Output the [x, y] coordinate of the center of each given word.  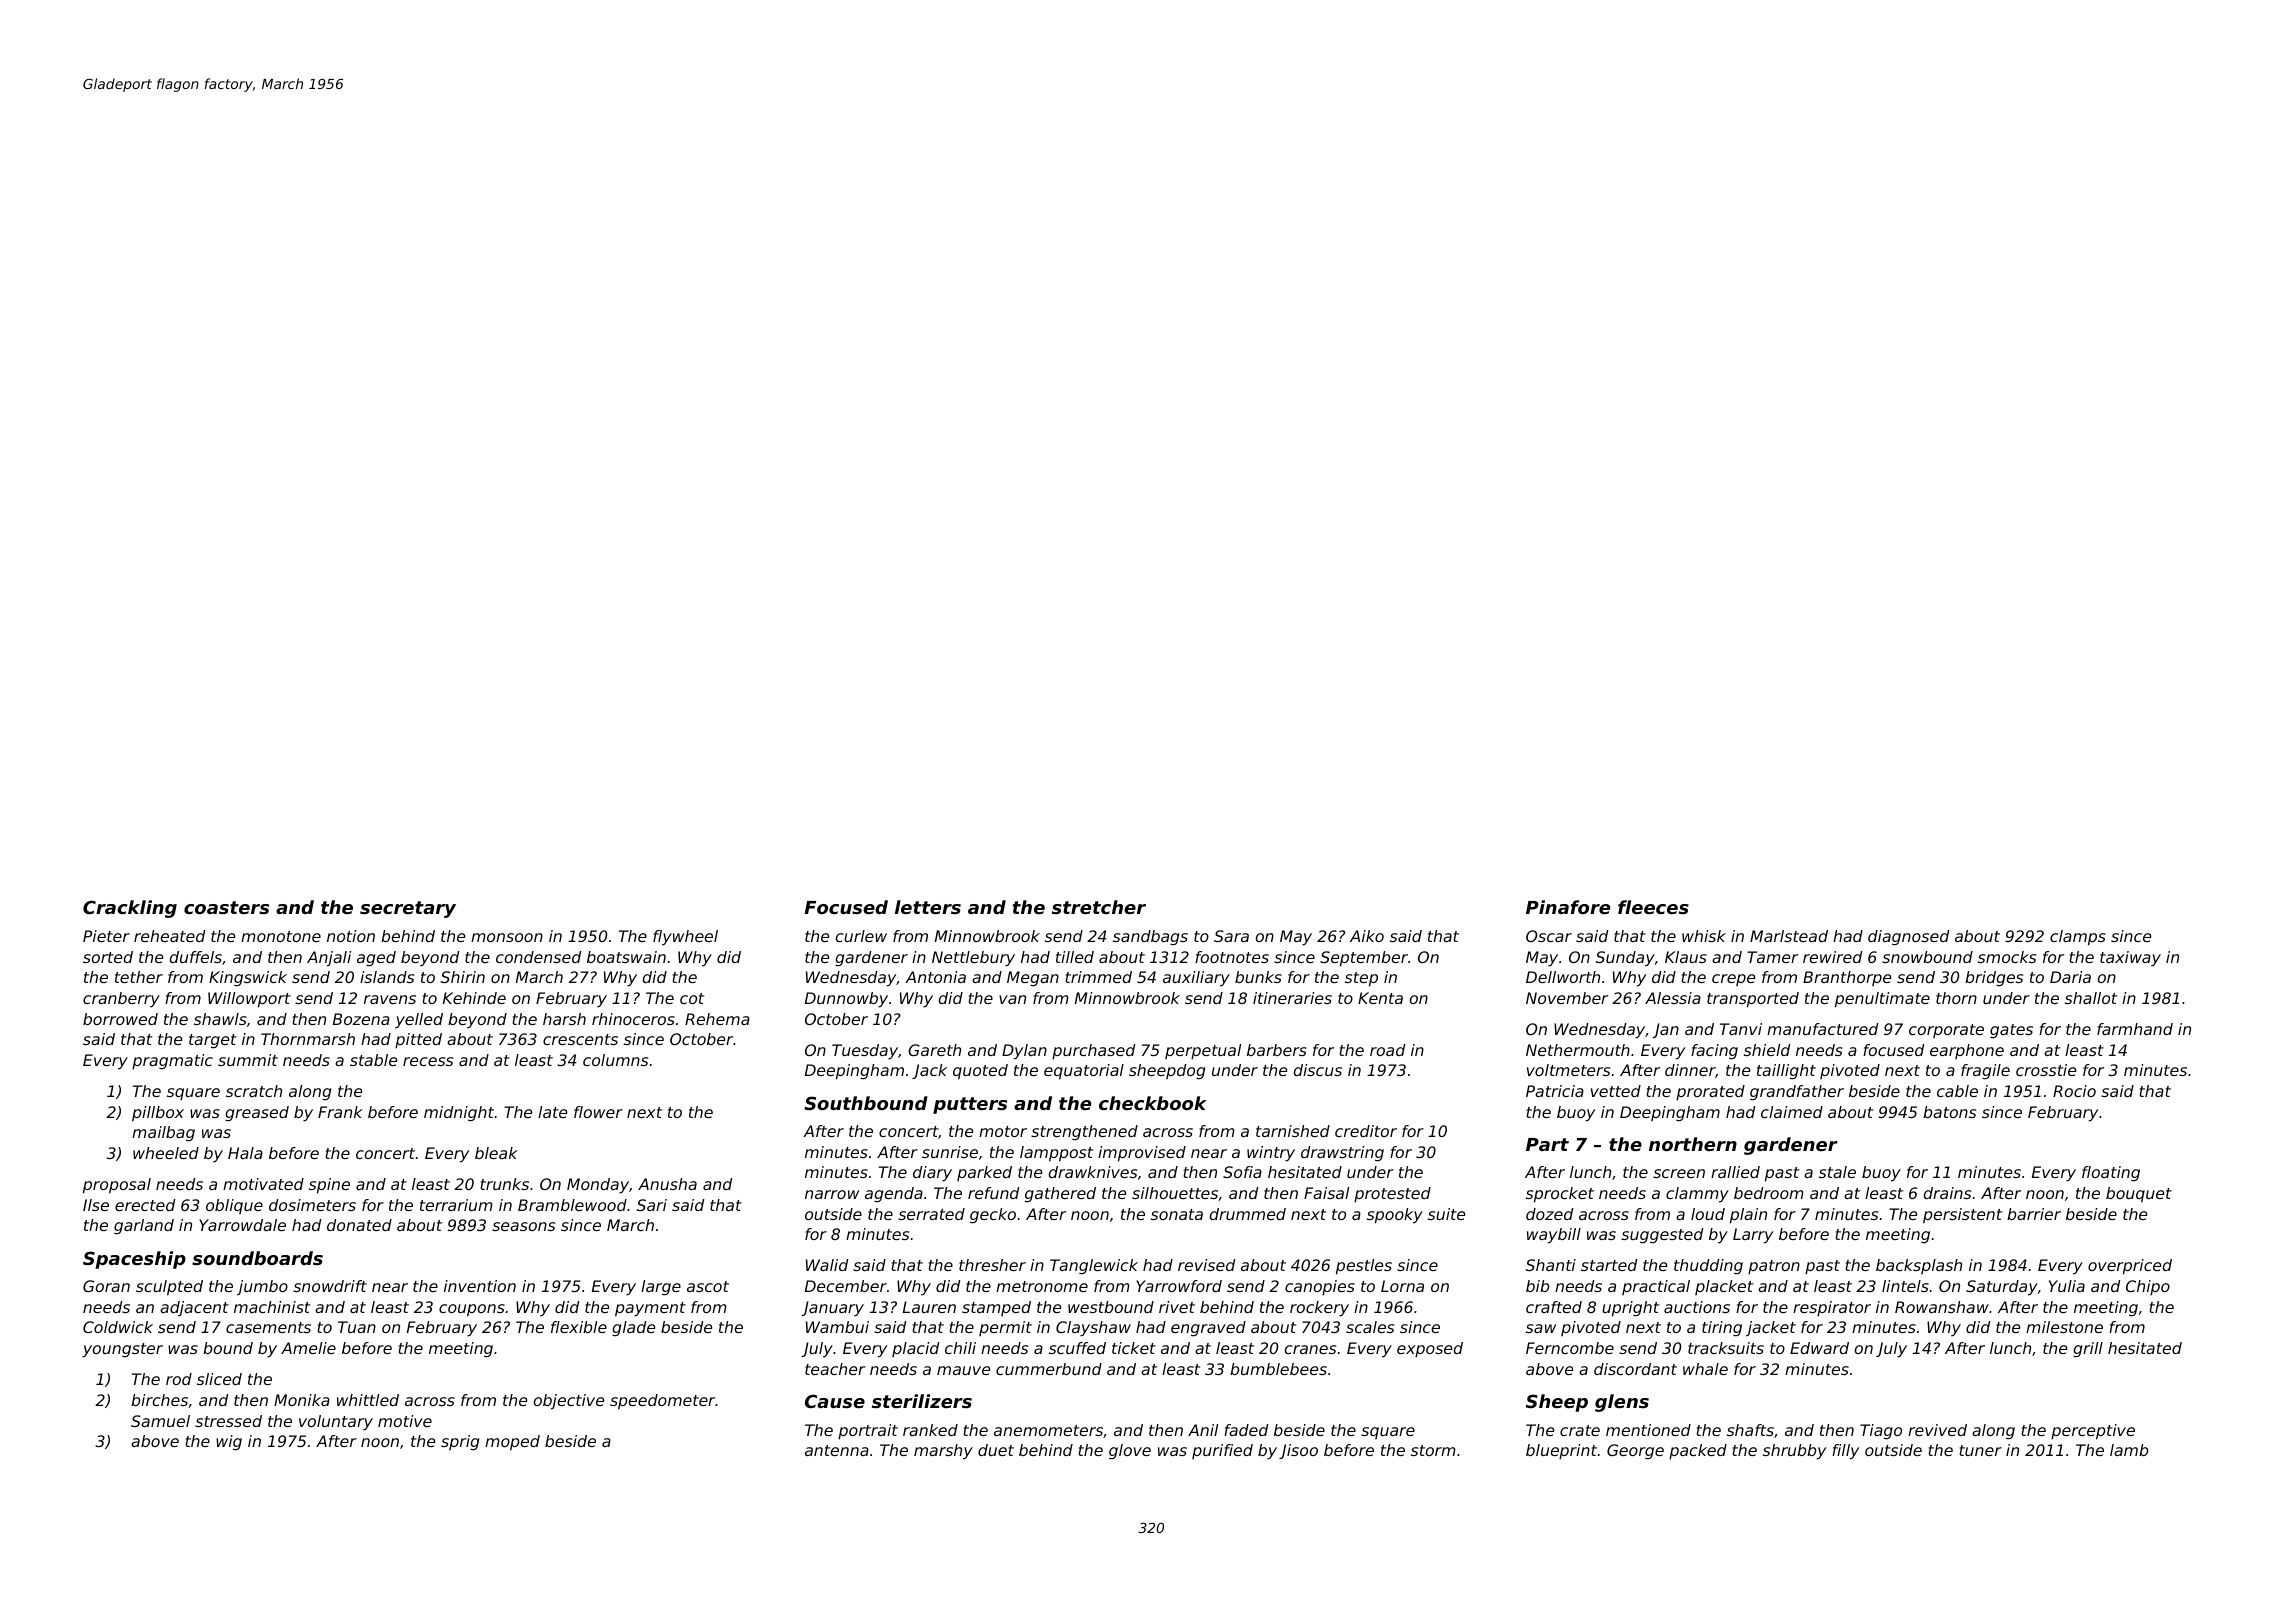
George [1635, 1452]
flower [598, 1112]
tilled [1075, 957]
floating [2111, 1174]
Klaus [1686, 957]
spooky [1395, 1216]
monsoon [507, 937]
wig [229, 1443]
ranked [930, 1430]
